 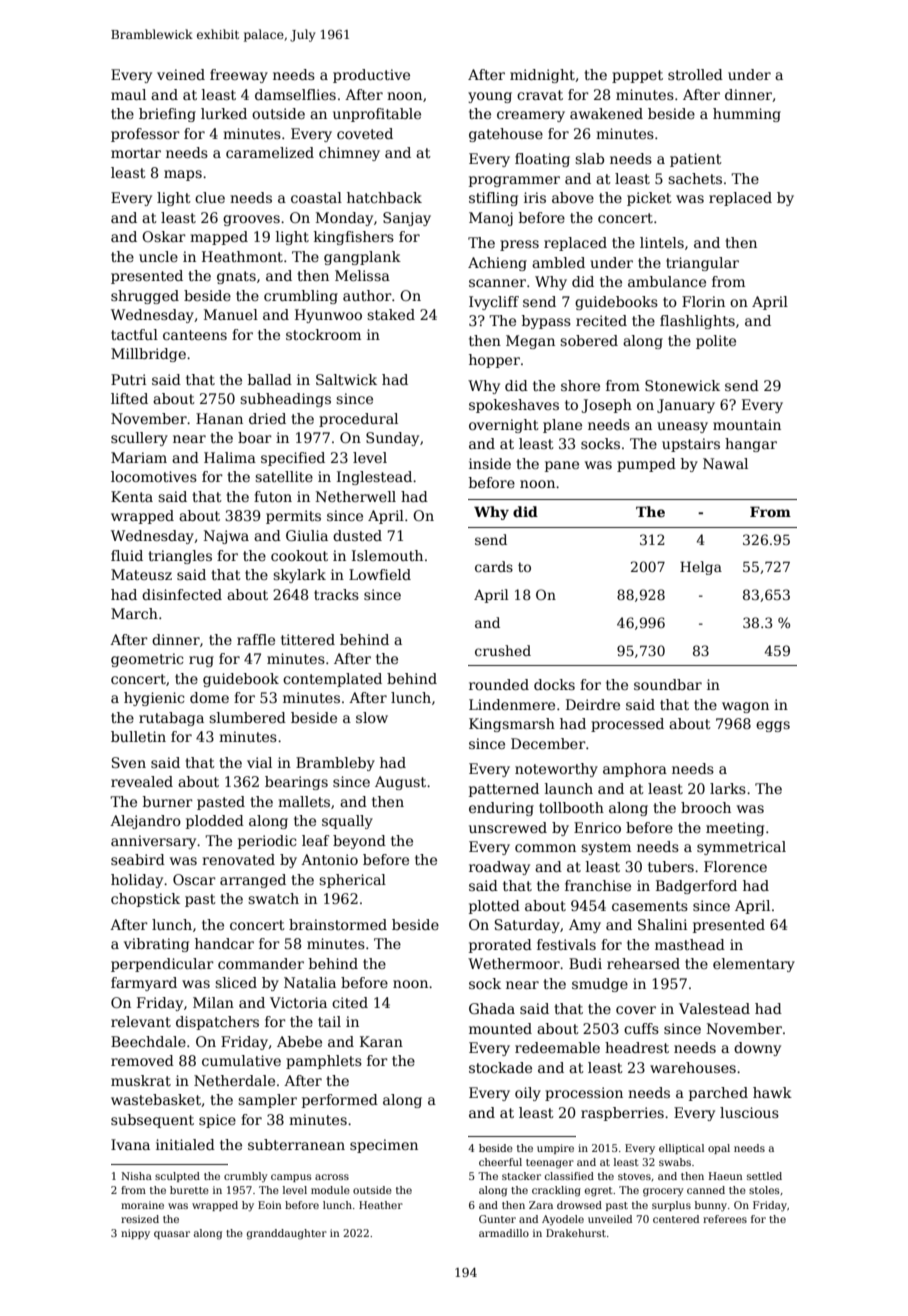 I want to click on Ivana, so click(x=130, y=1144).
